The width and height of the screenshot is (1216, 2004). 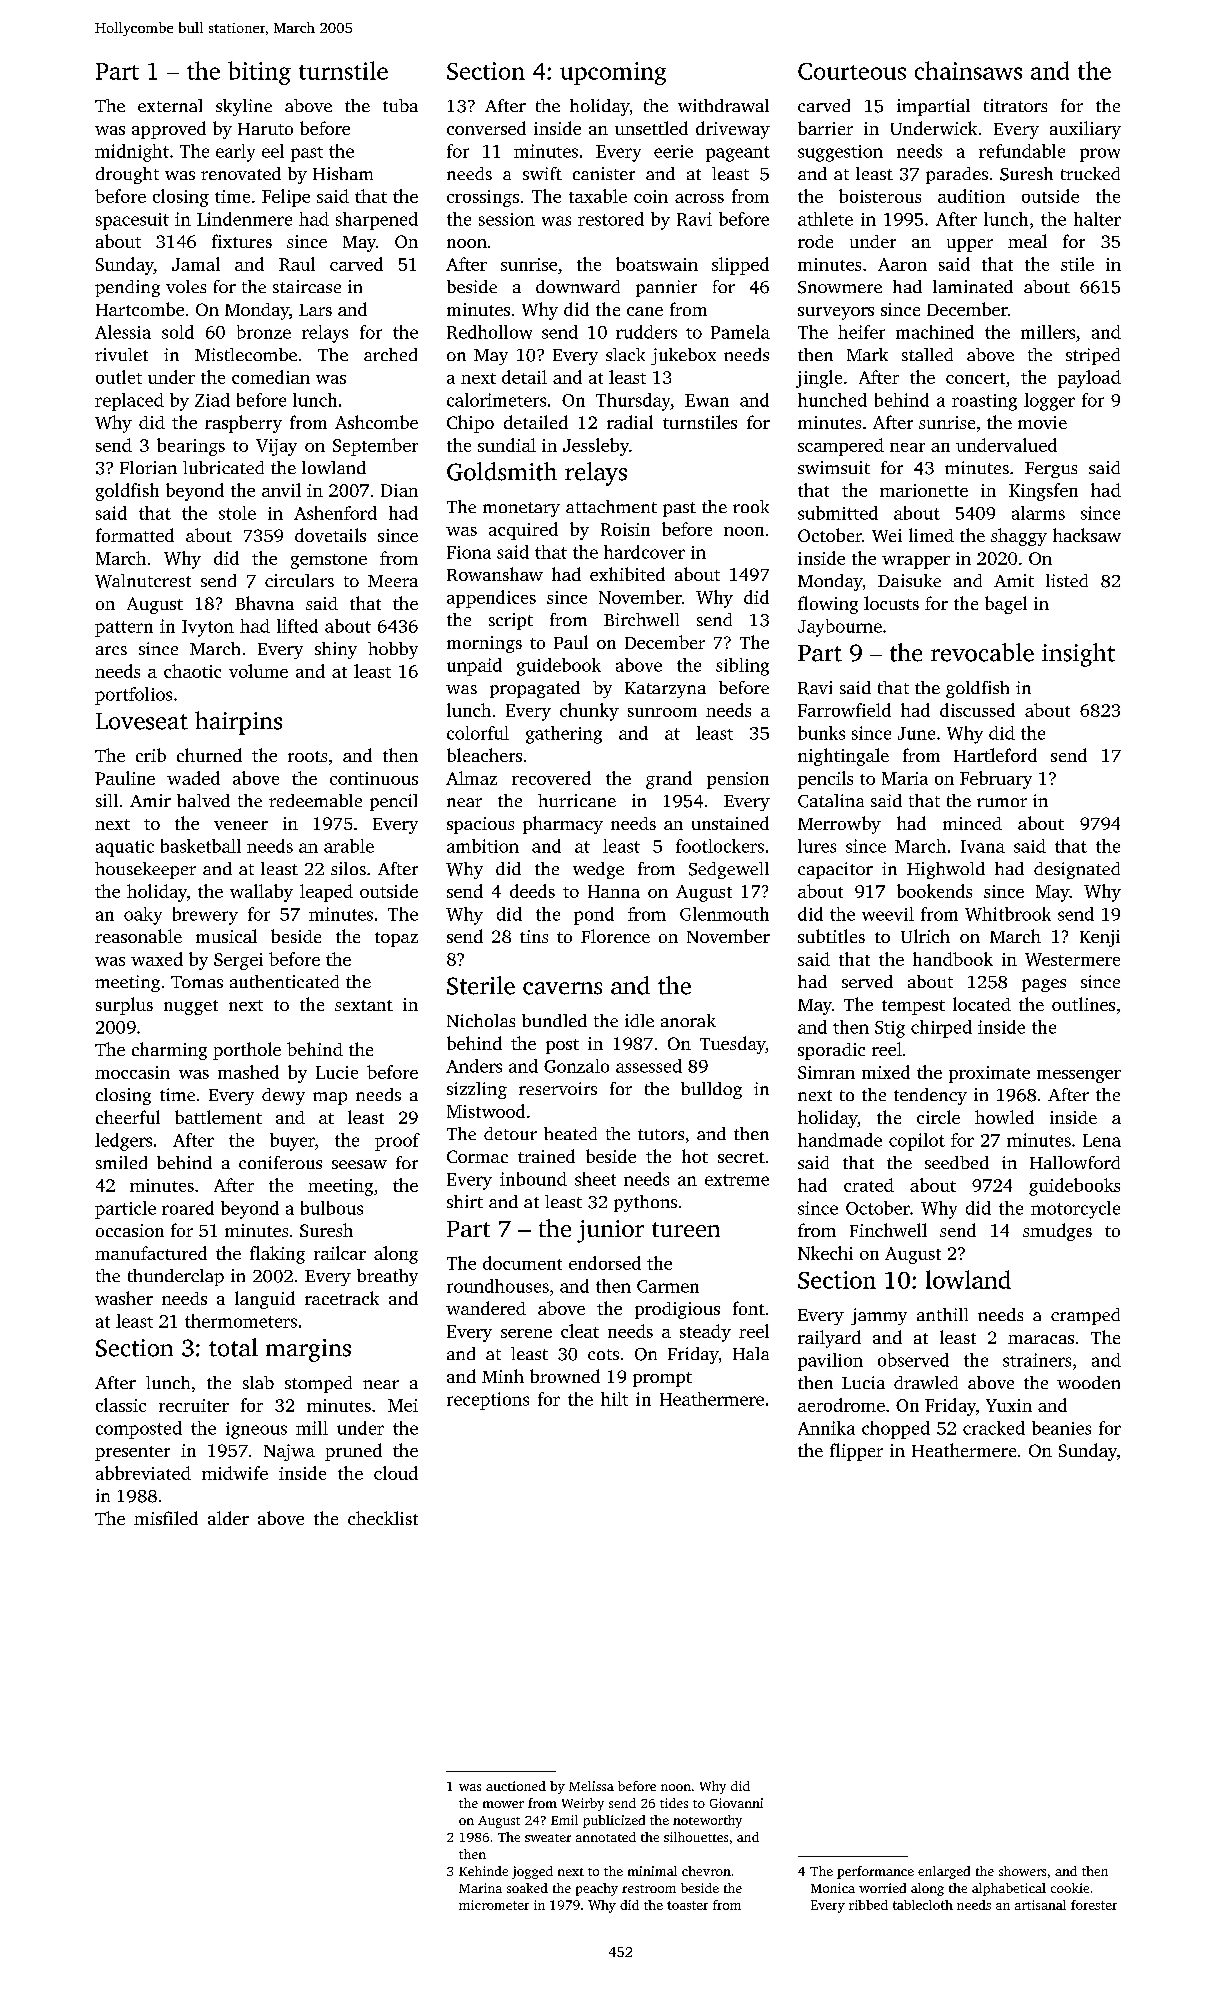 What do you see at coordinates (480, 1888) in the screenshot?
I see `Marina` at bounding box center [480, 1888].
